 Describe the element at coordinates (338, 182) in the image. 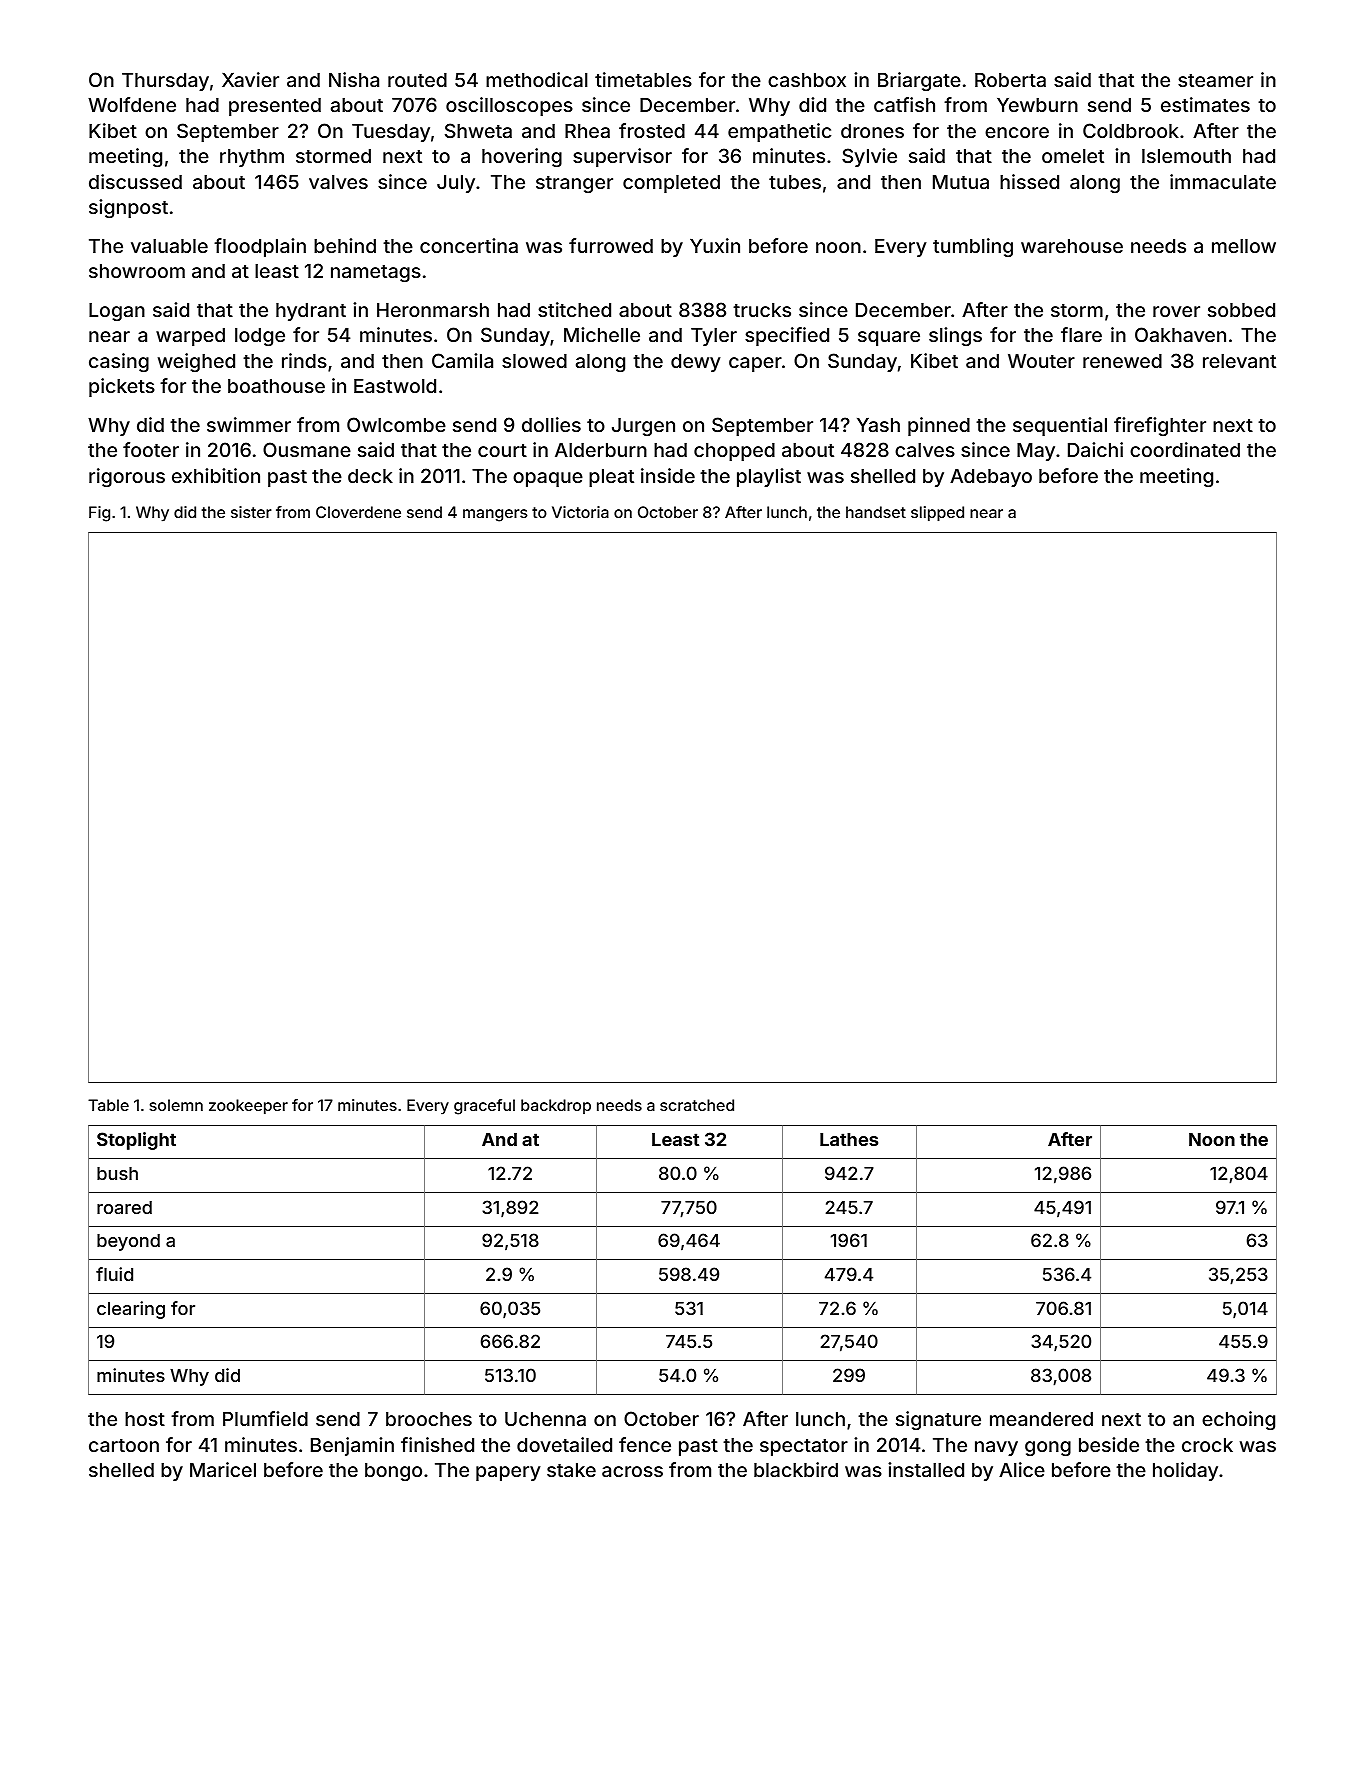

I see `valves` at that location.
